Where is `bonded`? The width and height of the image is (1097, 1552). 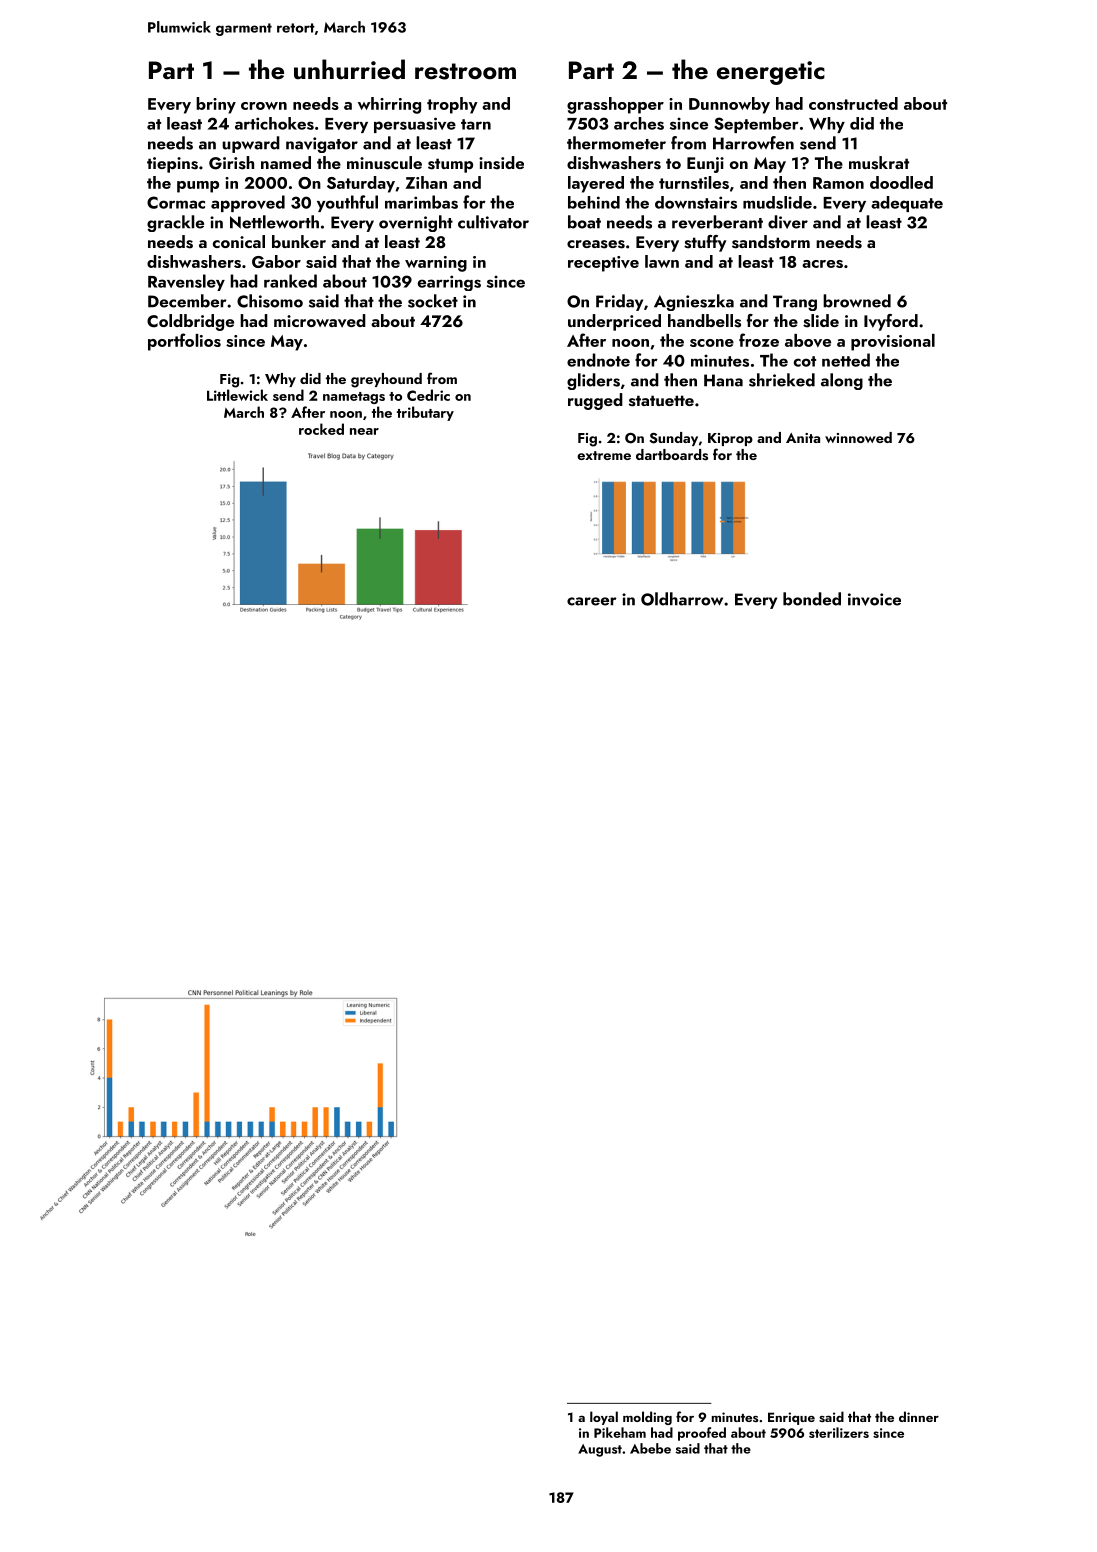 bonded is located at coordinates (812, 599).
